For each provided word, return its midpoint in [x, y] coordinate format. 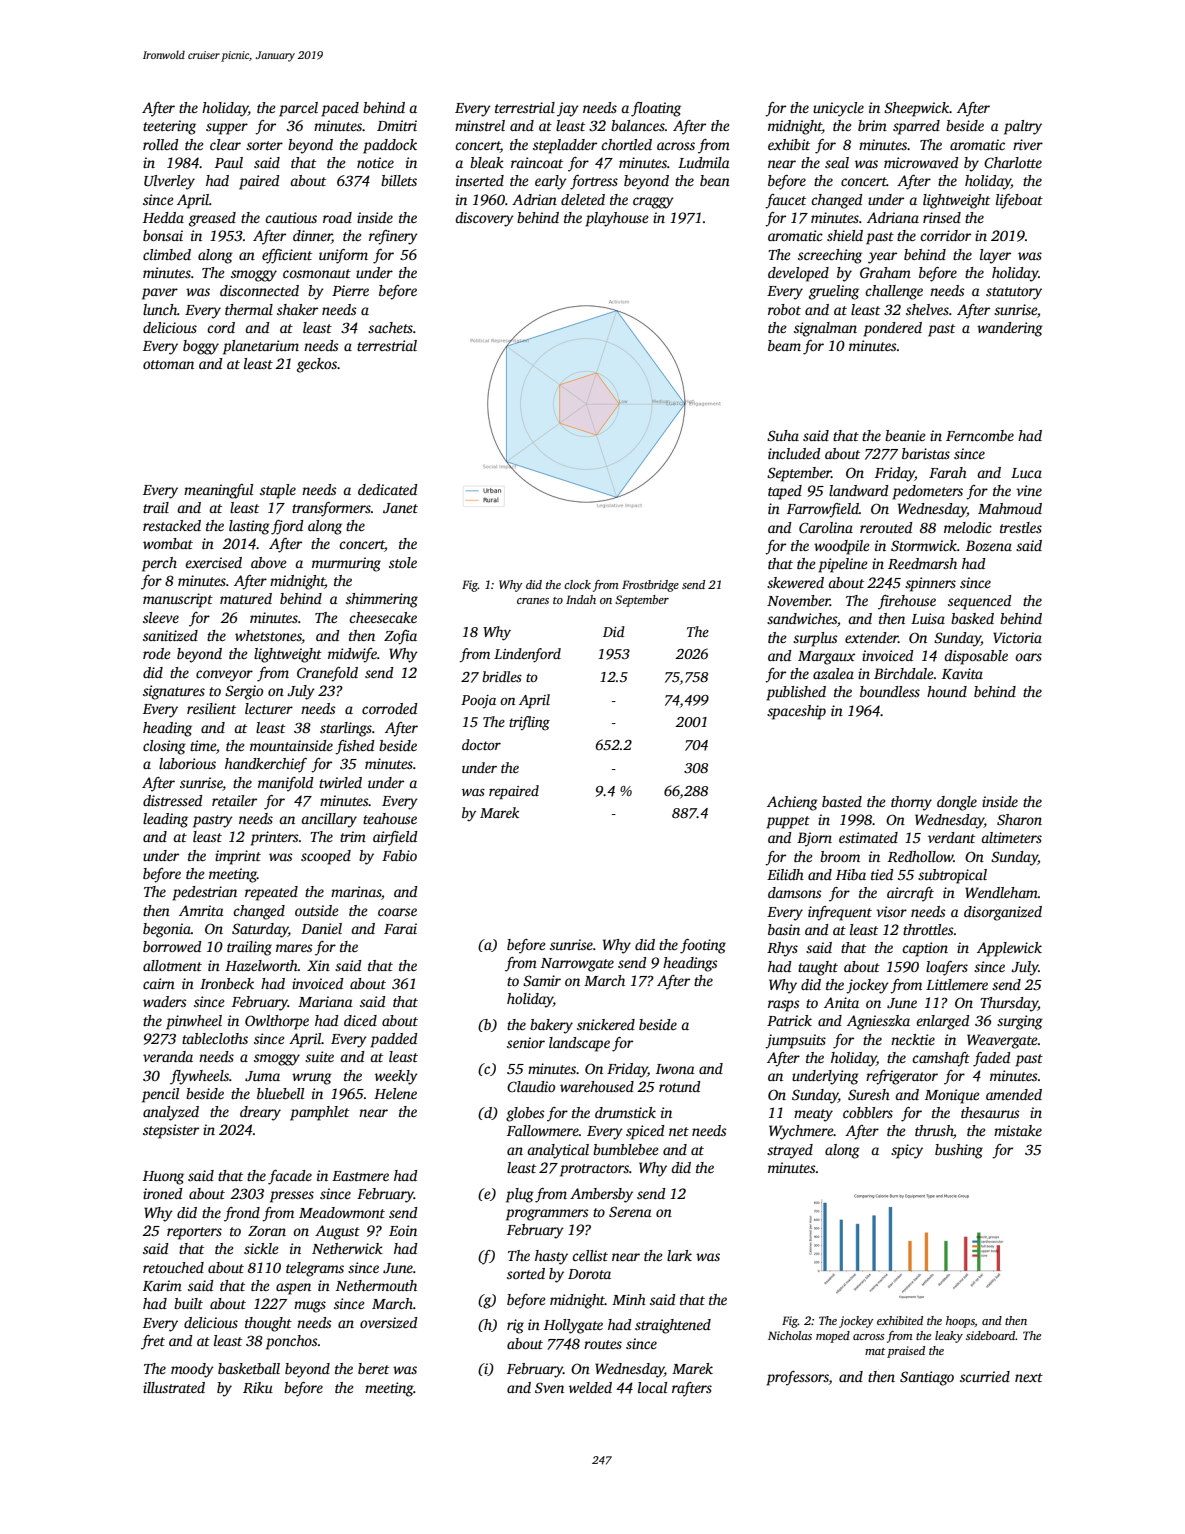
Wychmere [801, 1132]
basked [972, 618]
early [551, 182]
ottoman [168, 364]
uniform [343, 256]
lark [679, 1255]
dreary [260, 1113]
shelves [927, 309]
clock [577, 584]
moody [192, 1370]
